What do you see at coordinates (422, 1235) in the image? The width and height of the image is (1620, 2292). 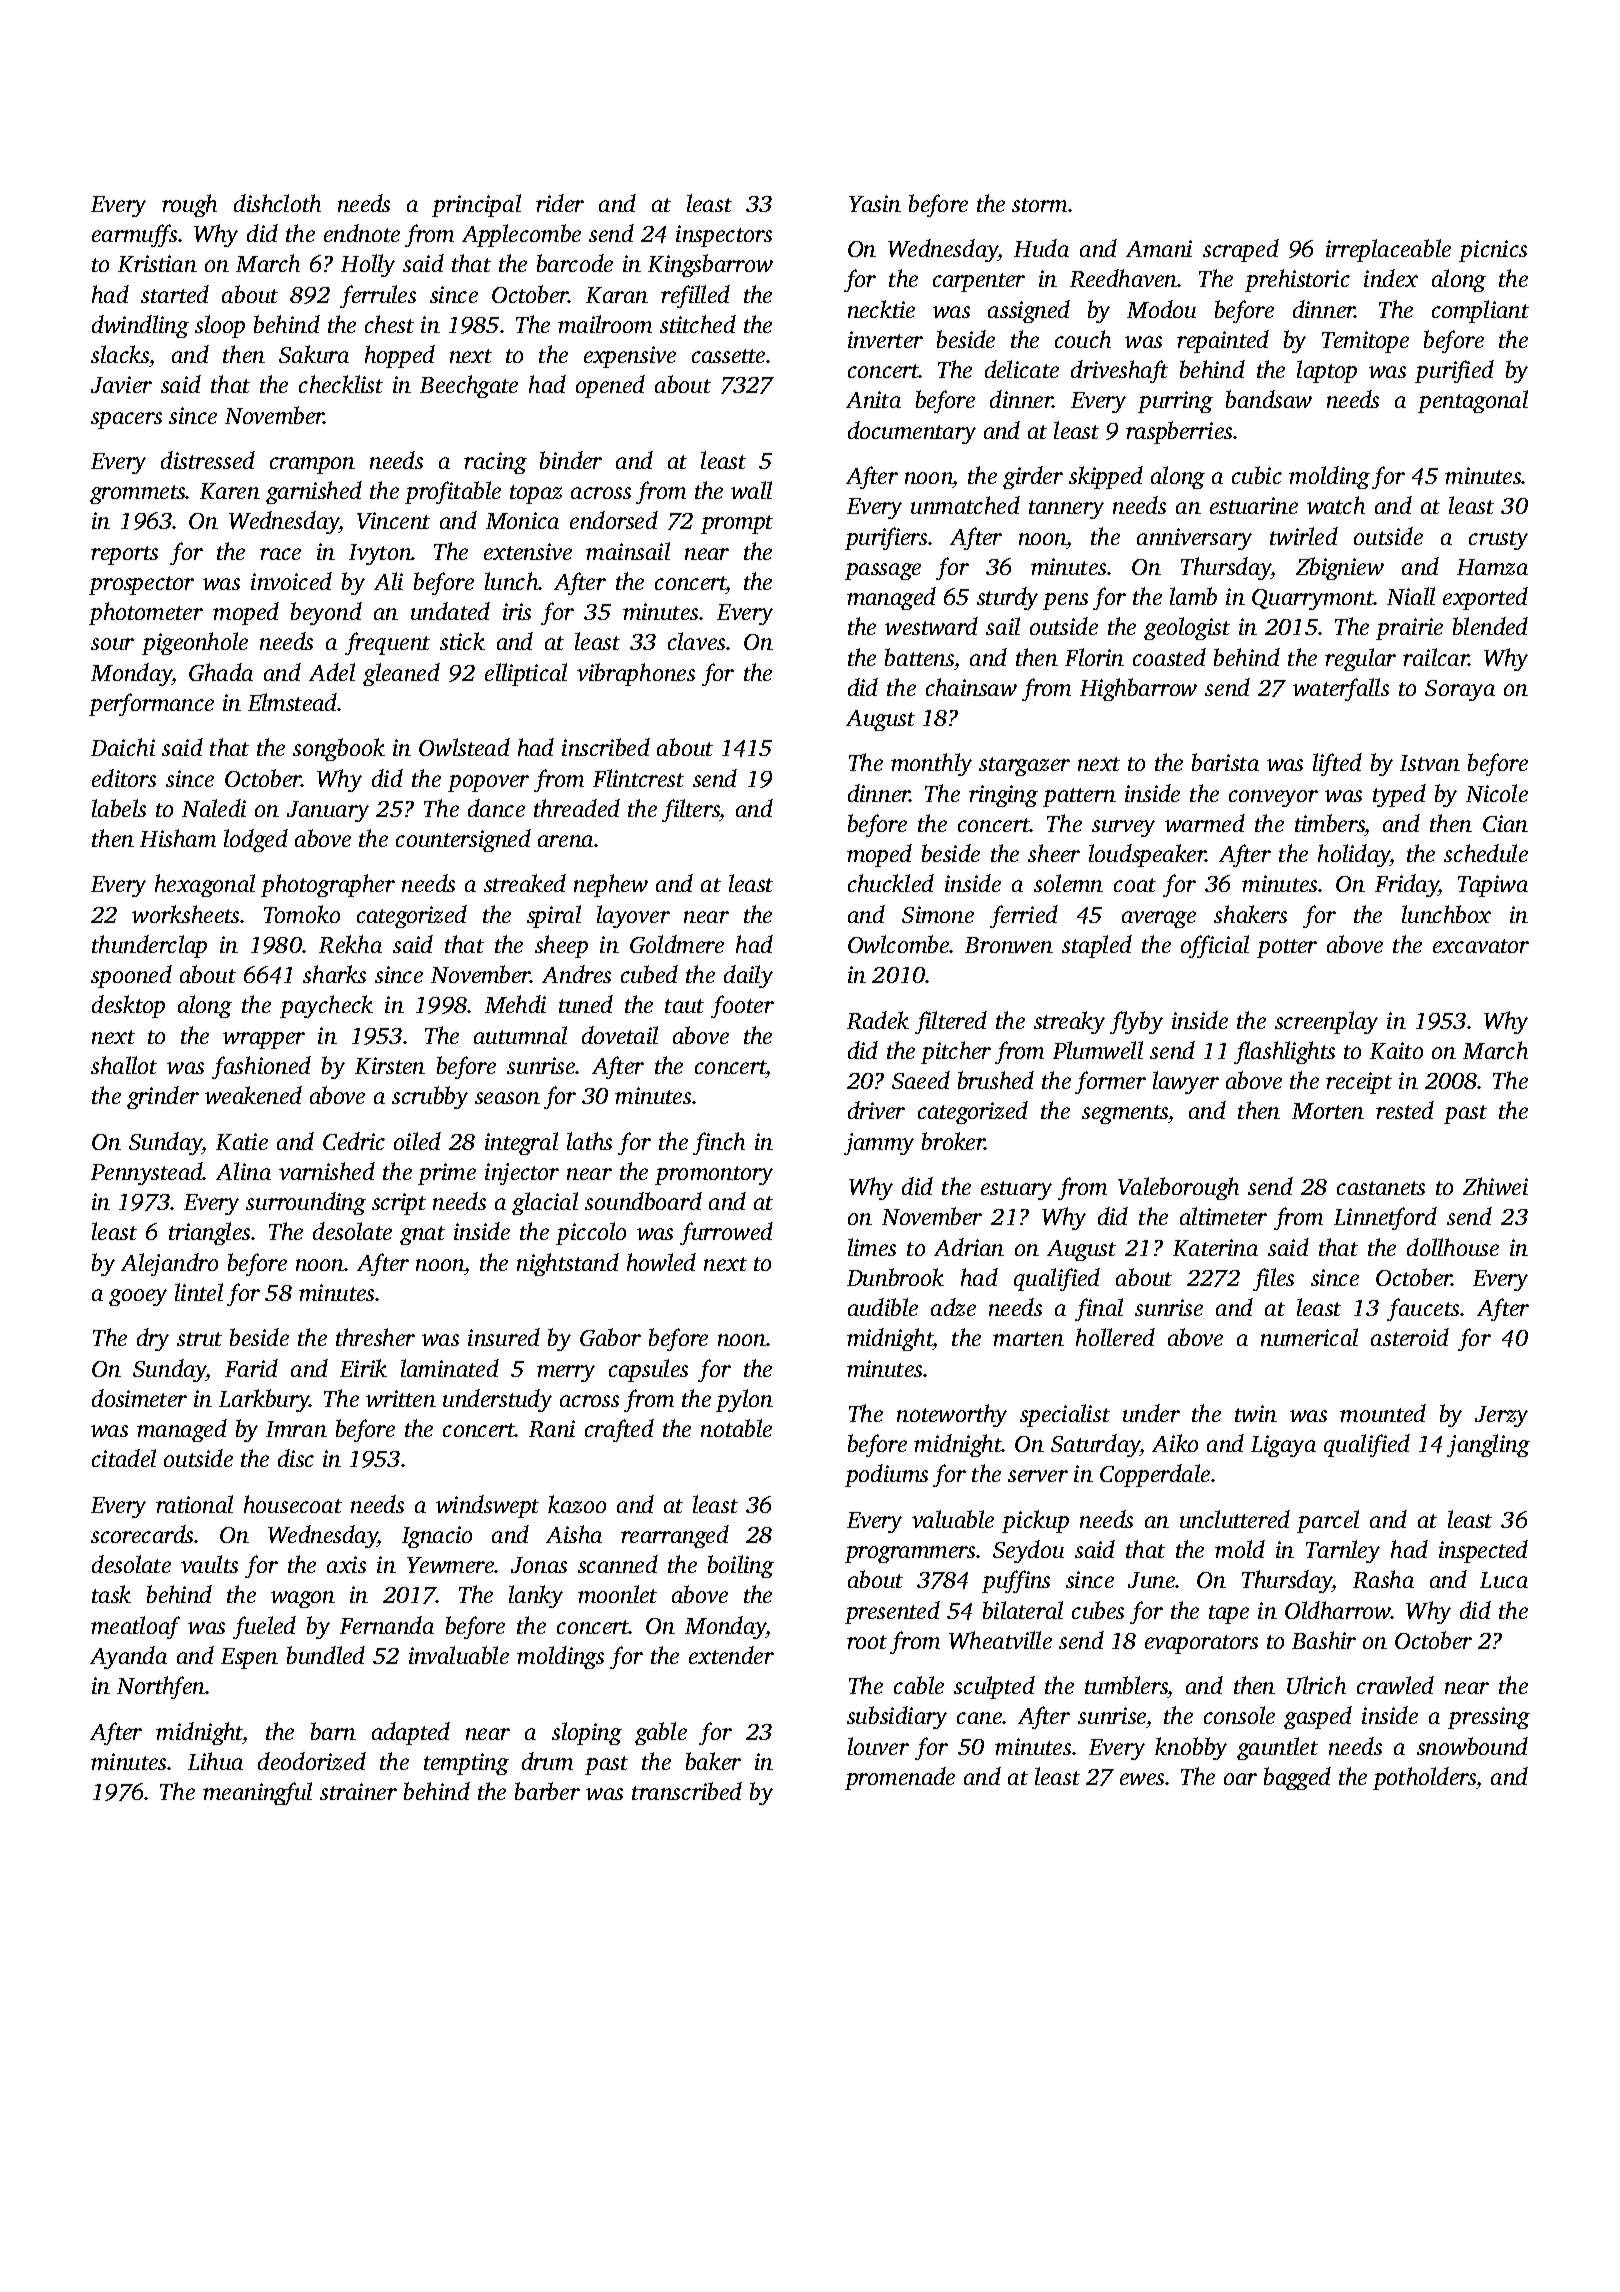 I see `gnat` at bounding box center [422, 1235].
